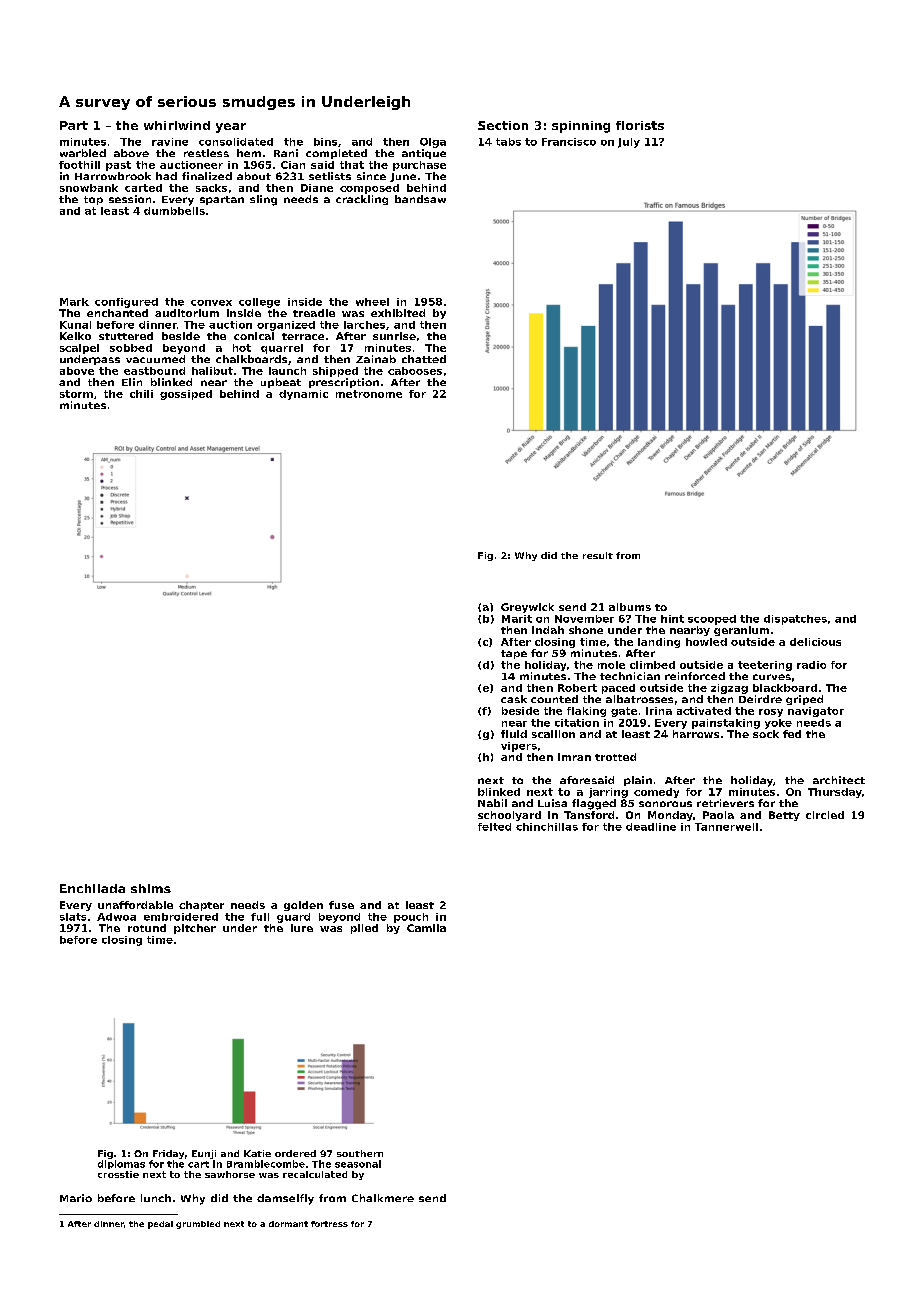 Image resolution: width=924 pixels, height=1308 pixels. Describe the element at coordinates (231, 128) in the screenshot. I see `year` at that location.
